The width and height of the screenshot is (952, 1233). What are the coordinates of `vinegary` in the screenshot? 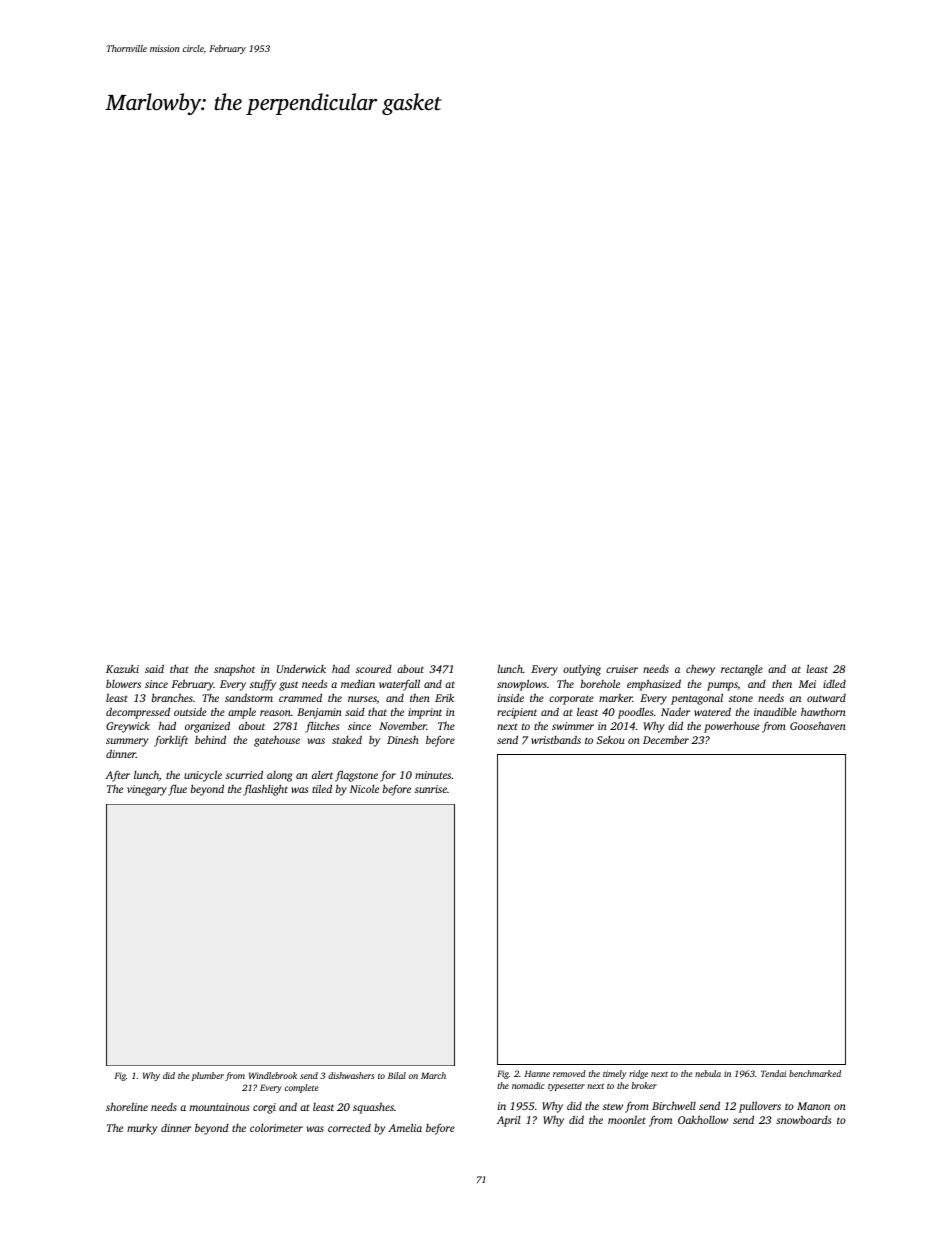 It's located at (147, 790).
